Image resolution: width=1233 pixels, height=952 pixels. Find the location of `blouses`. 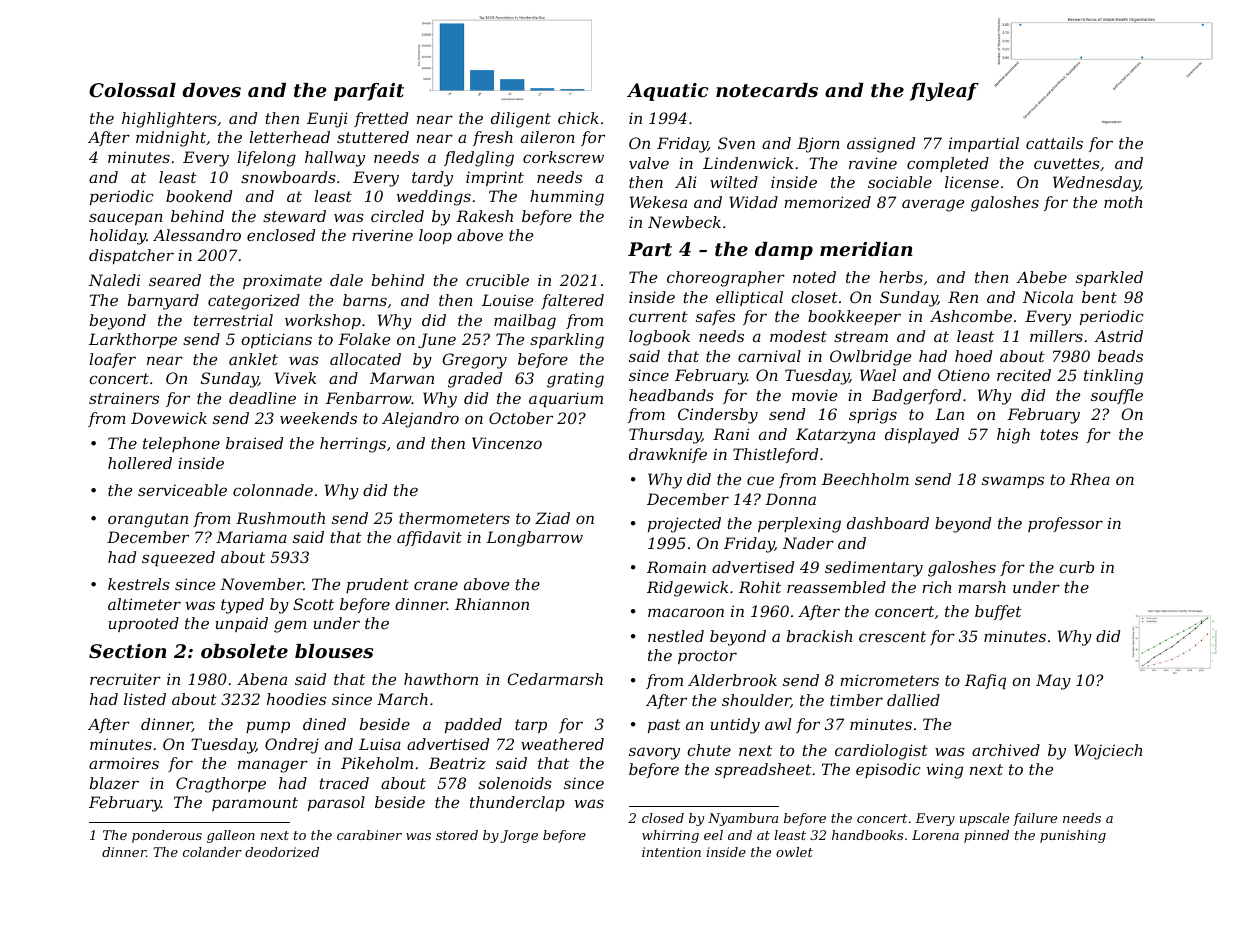

blouses is located at coordinates (334, 651).
